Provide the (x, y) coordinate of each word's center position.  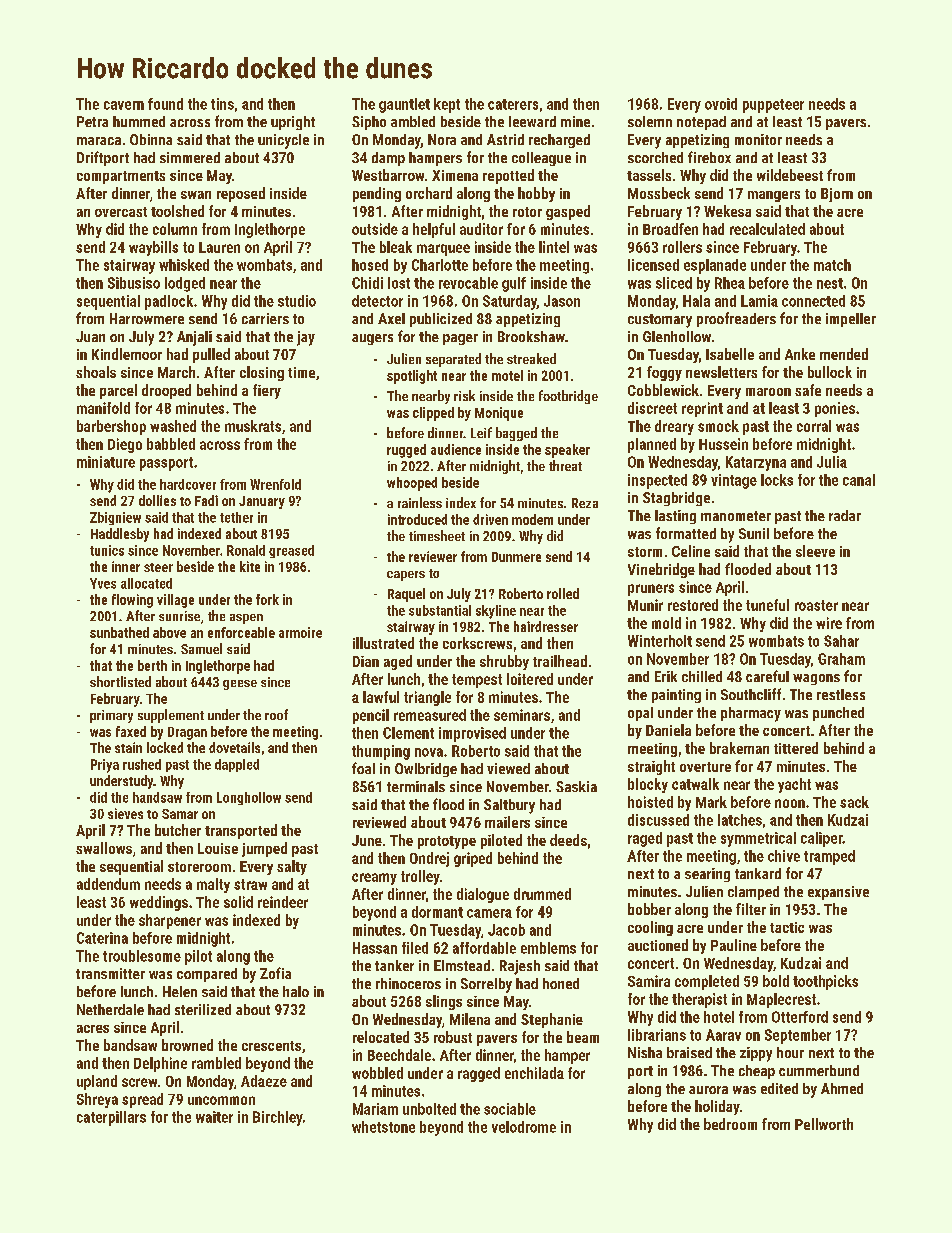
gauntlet (404, 105)
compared (207, 975)
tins (222, 104)
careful (767, 676)
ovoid (721, 104)
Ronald (246, 550)
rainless (420, 502)
